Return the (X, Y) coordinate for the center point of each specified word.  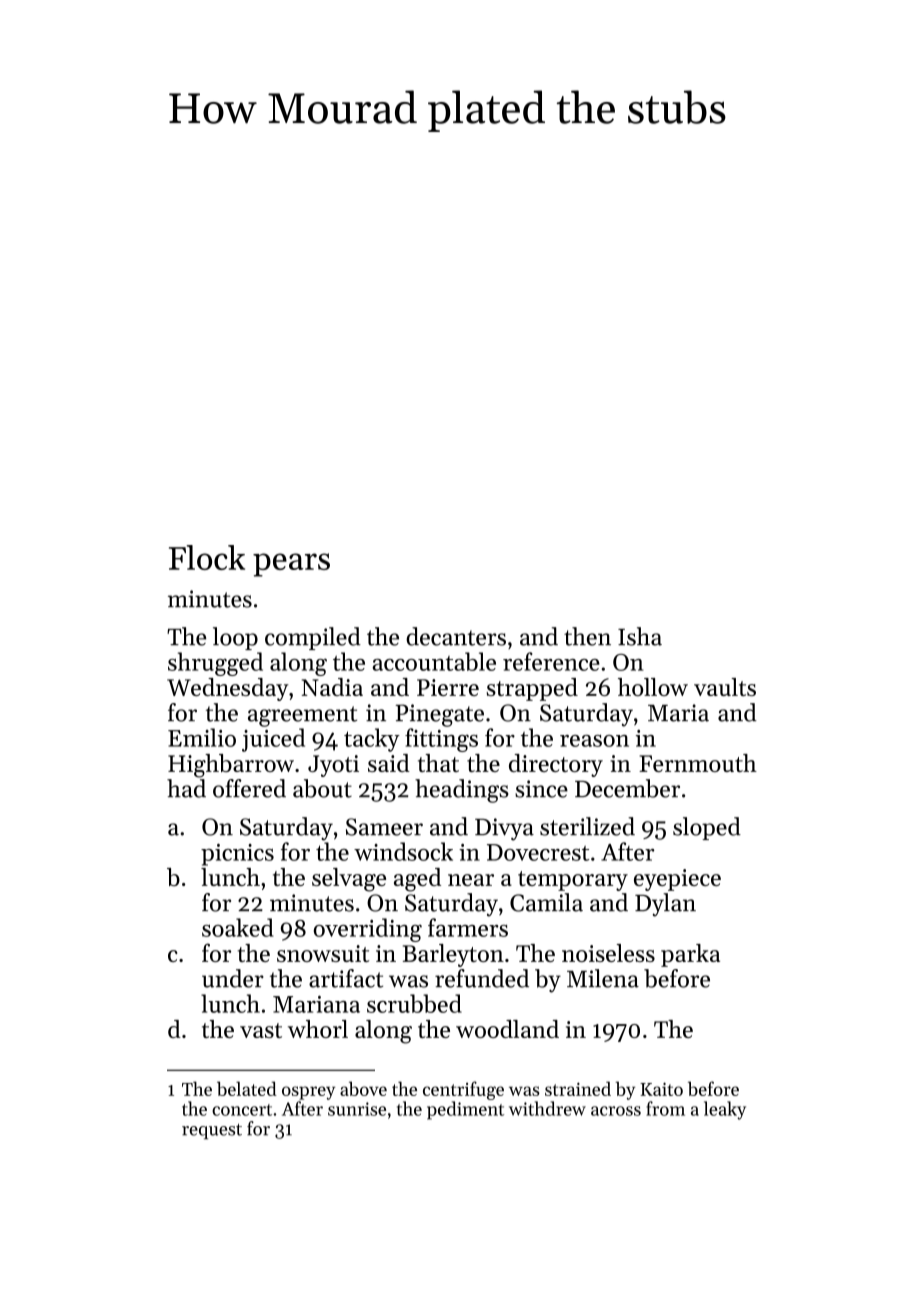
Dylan (665, 905)
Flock (207, 557)
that (438, 763)
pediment (465, 1110)
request (212, 1131)
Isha (640, 636)
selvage (349, 880)
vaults (725, 687)
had (186, 788)
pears (291, 565)
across (616, 1111)
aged (417, 880)
